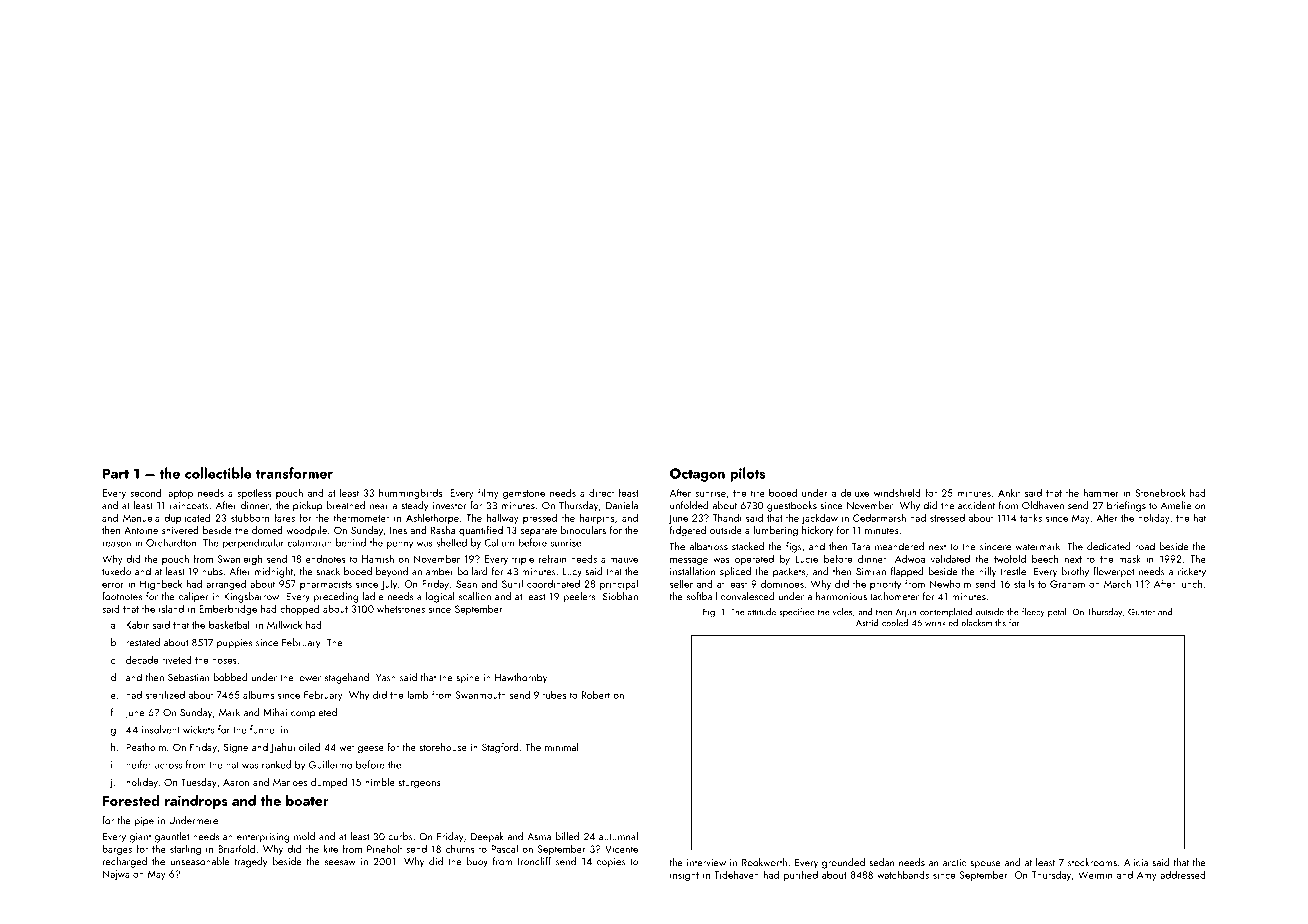 This document has height=924, width=1308. Describe the element at coordinates (141, 518) in the document. I see `Manuela` at that location.
